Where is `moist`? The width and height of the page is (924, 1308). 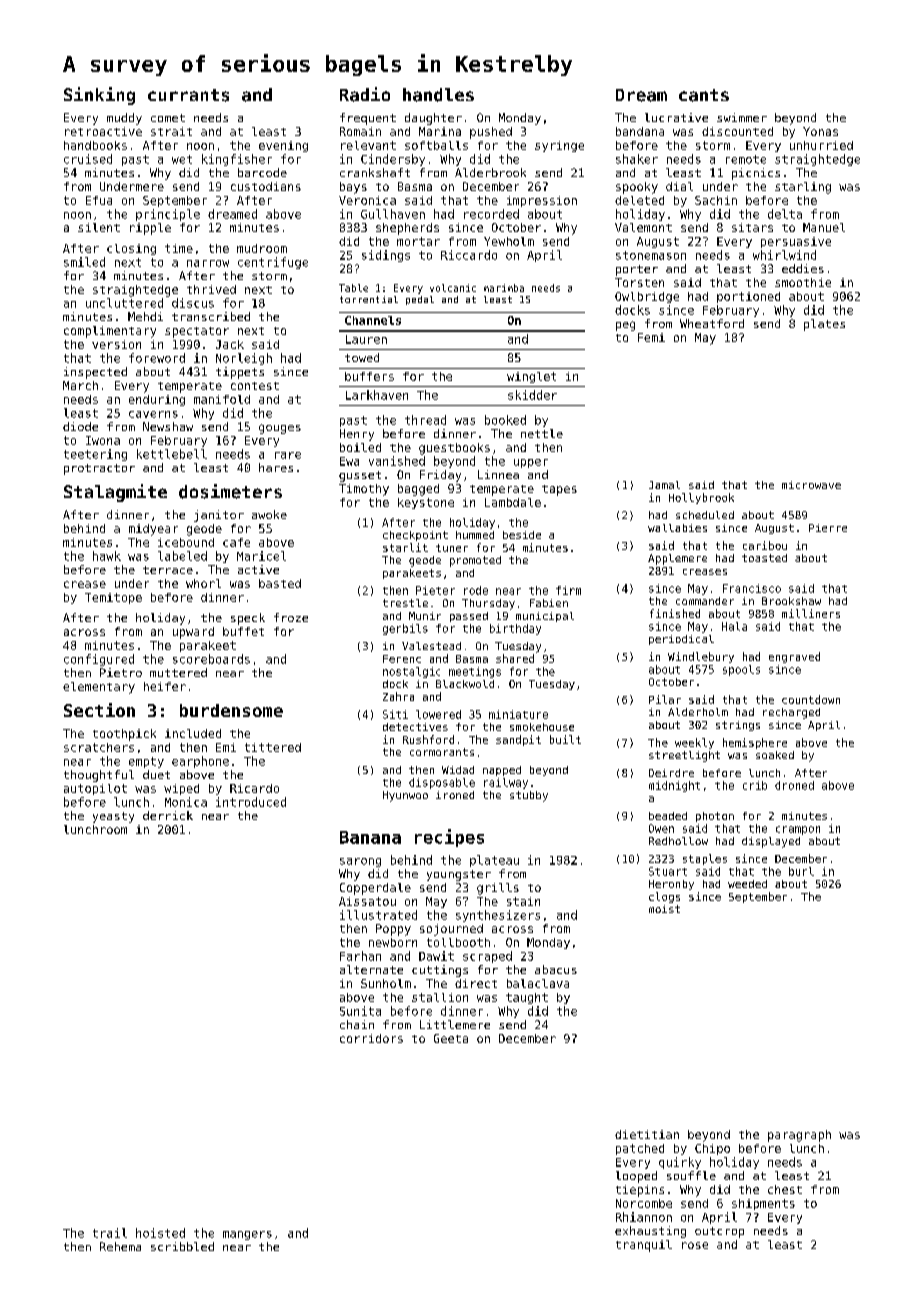 moist is located at coordinates (664, 909).
